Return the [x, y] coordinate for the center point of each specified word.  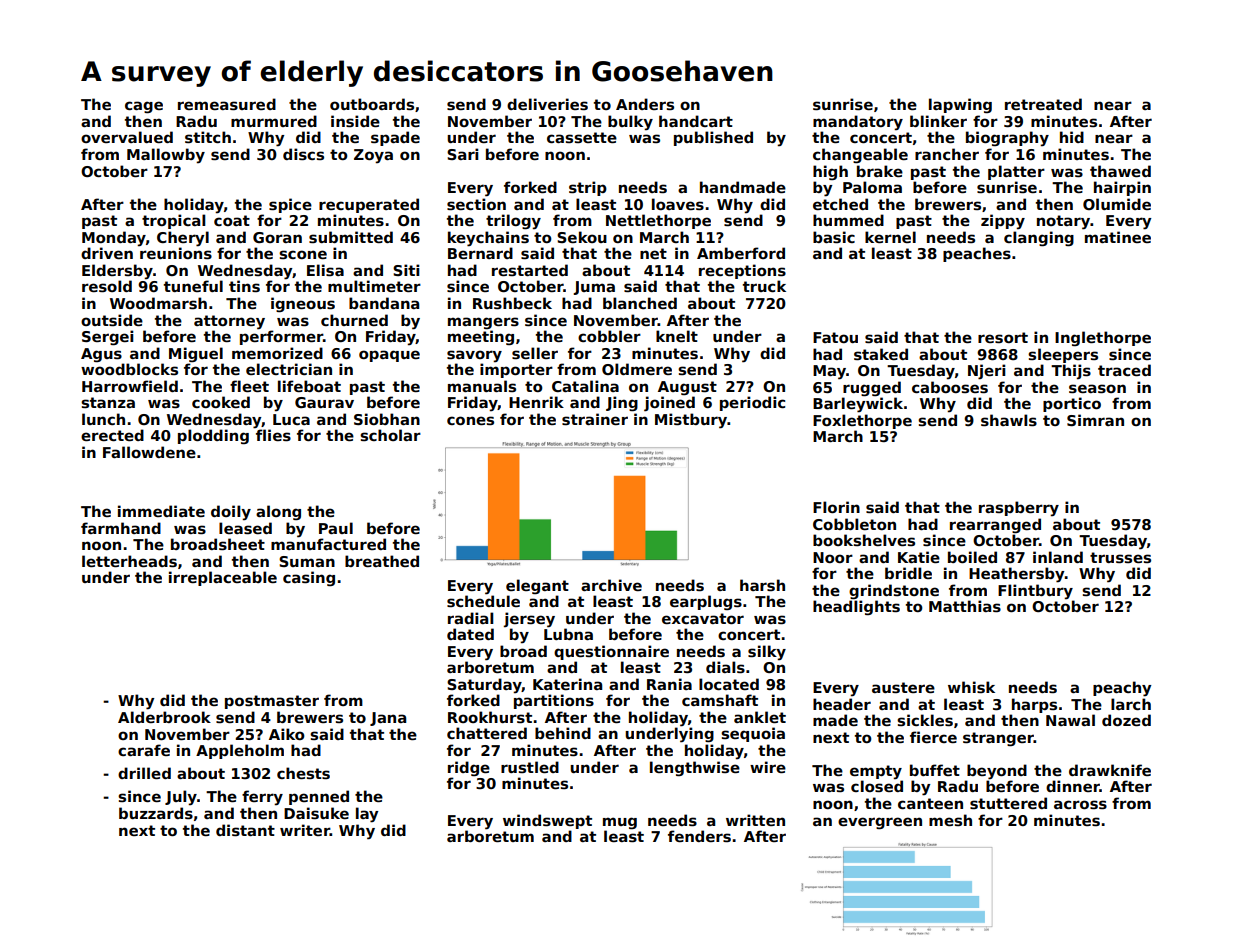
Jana [388, 719]
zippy [1003, 222]
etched [840, 204]
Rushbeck [512, 303]
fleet [249, 386]
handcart [696, 121]
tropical [174, 221]
